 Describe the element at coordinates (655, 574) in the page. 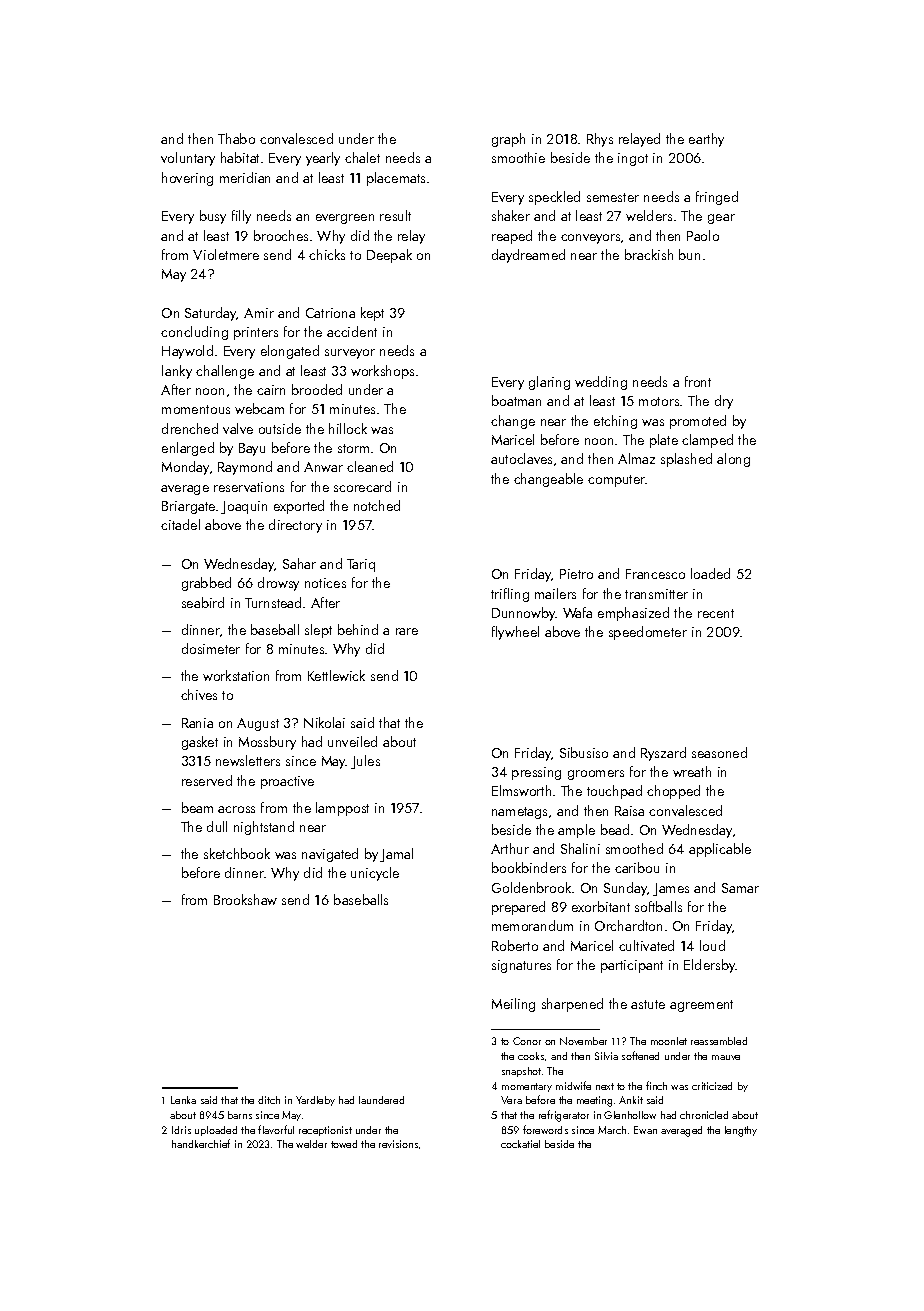

I see `Francesco` at that location.
